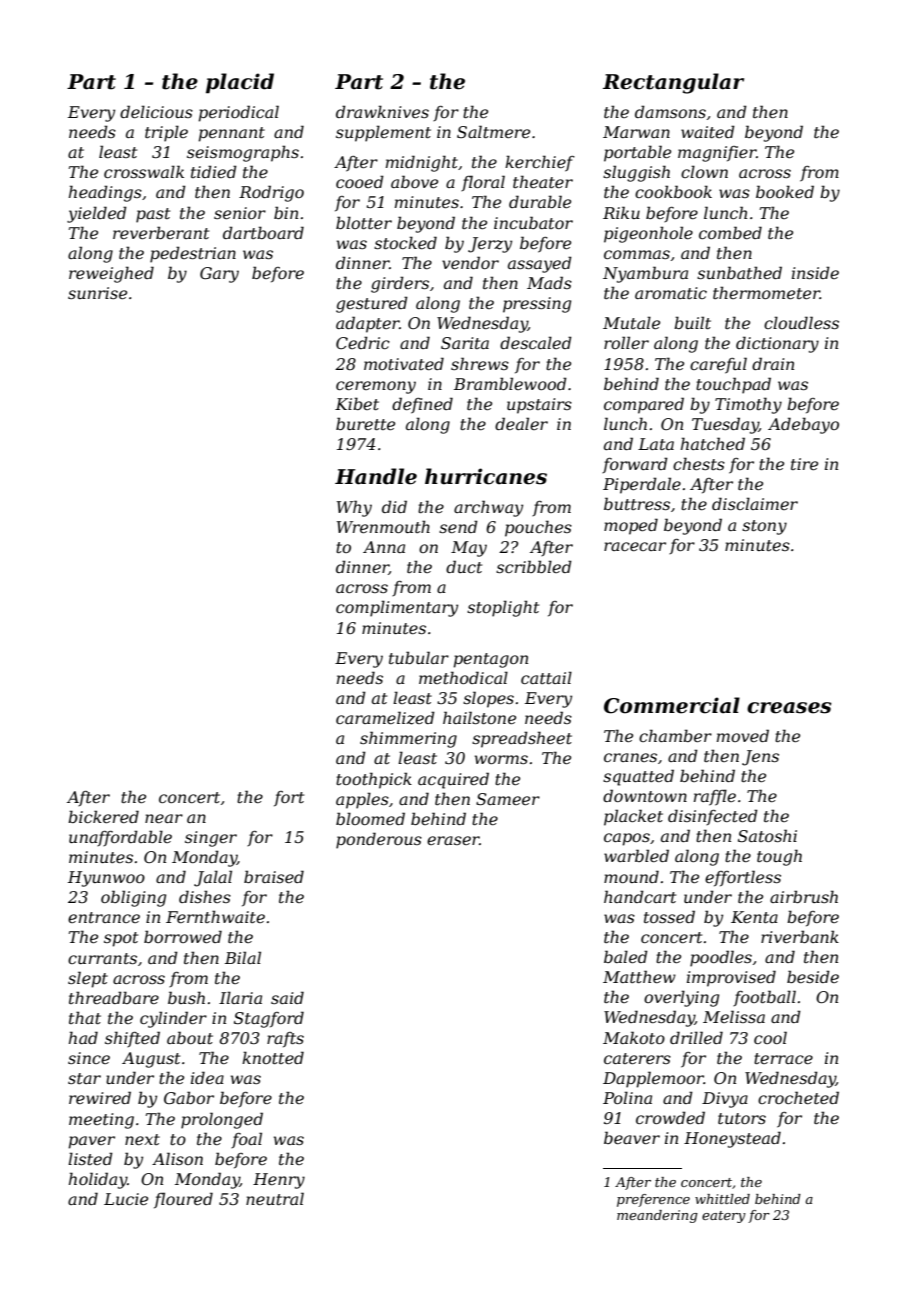 The width and height of the screenshot is (908, 1316). I want to click on terrace, so click(783, 1058).
